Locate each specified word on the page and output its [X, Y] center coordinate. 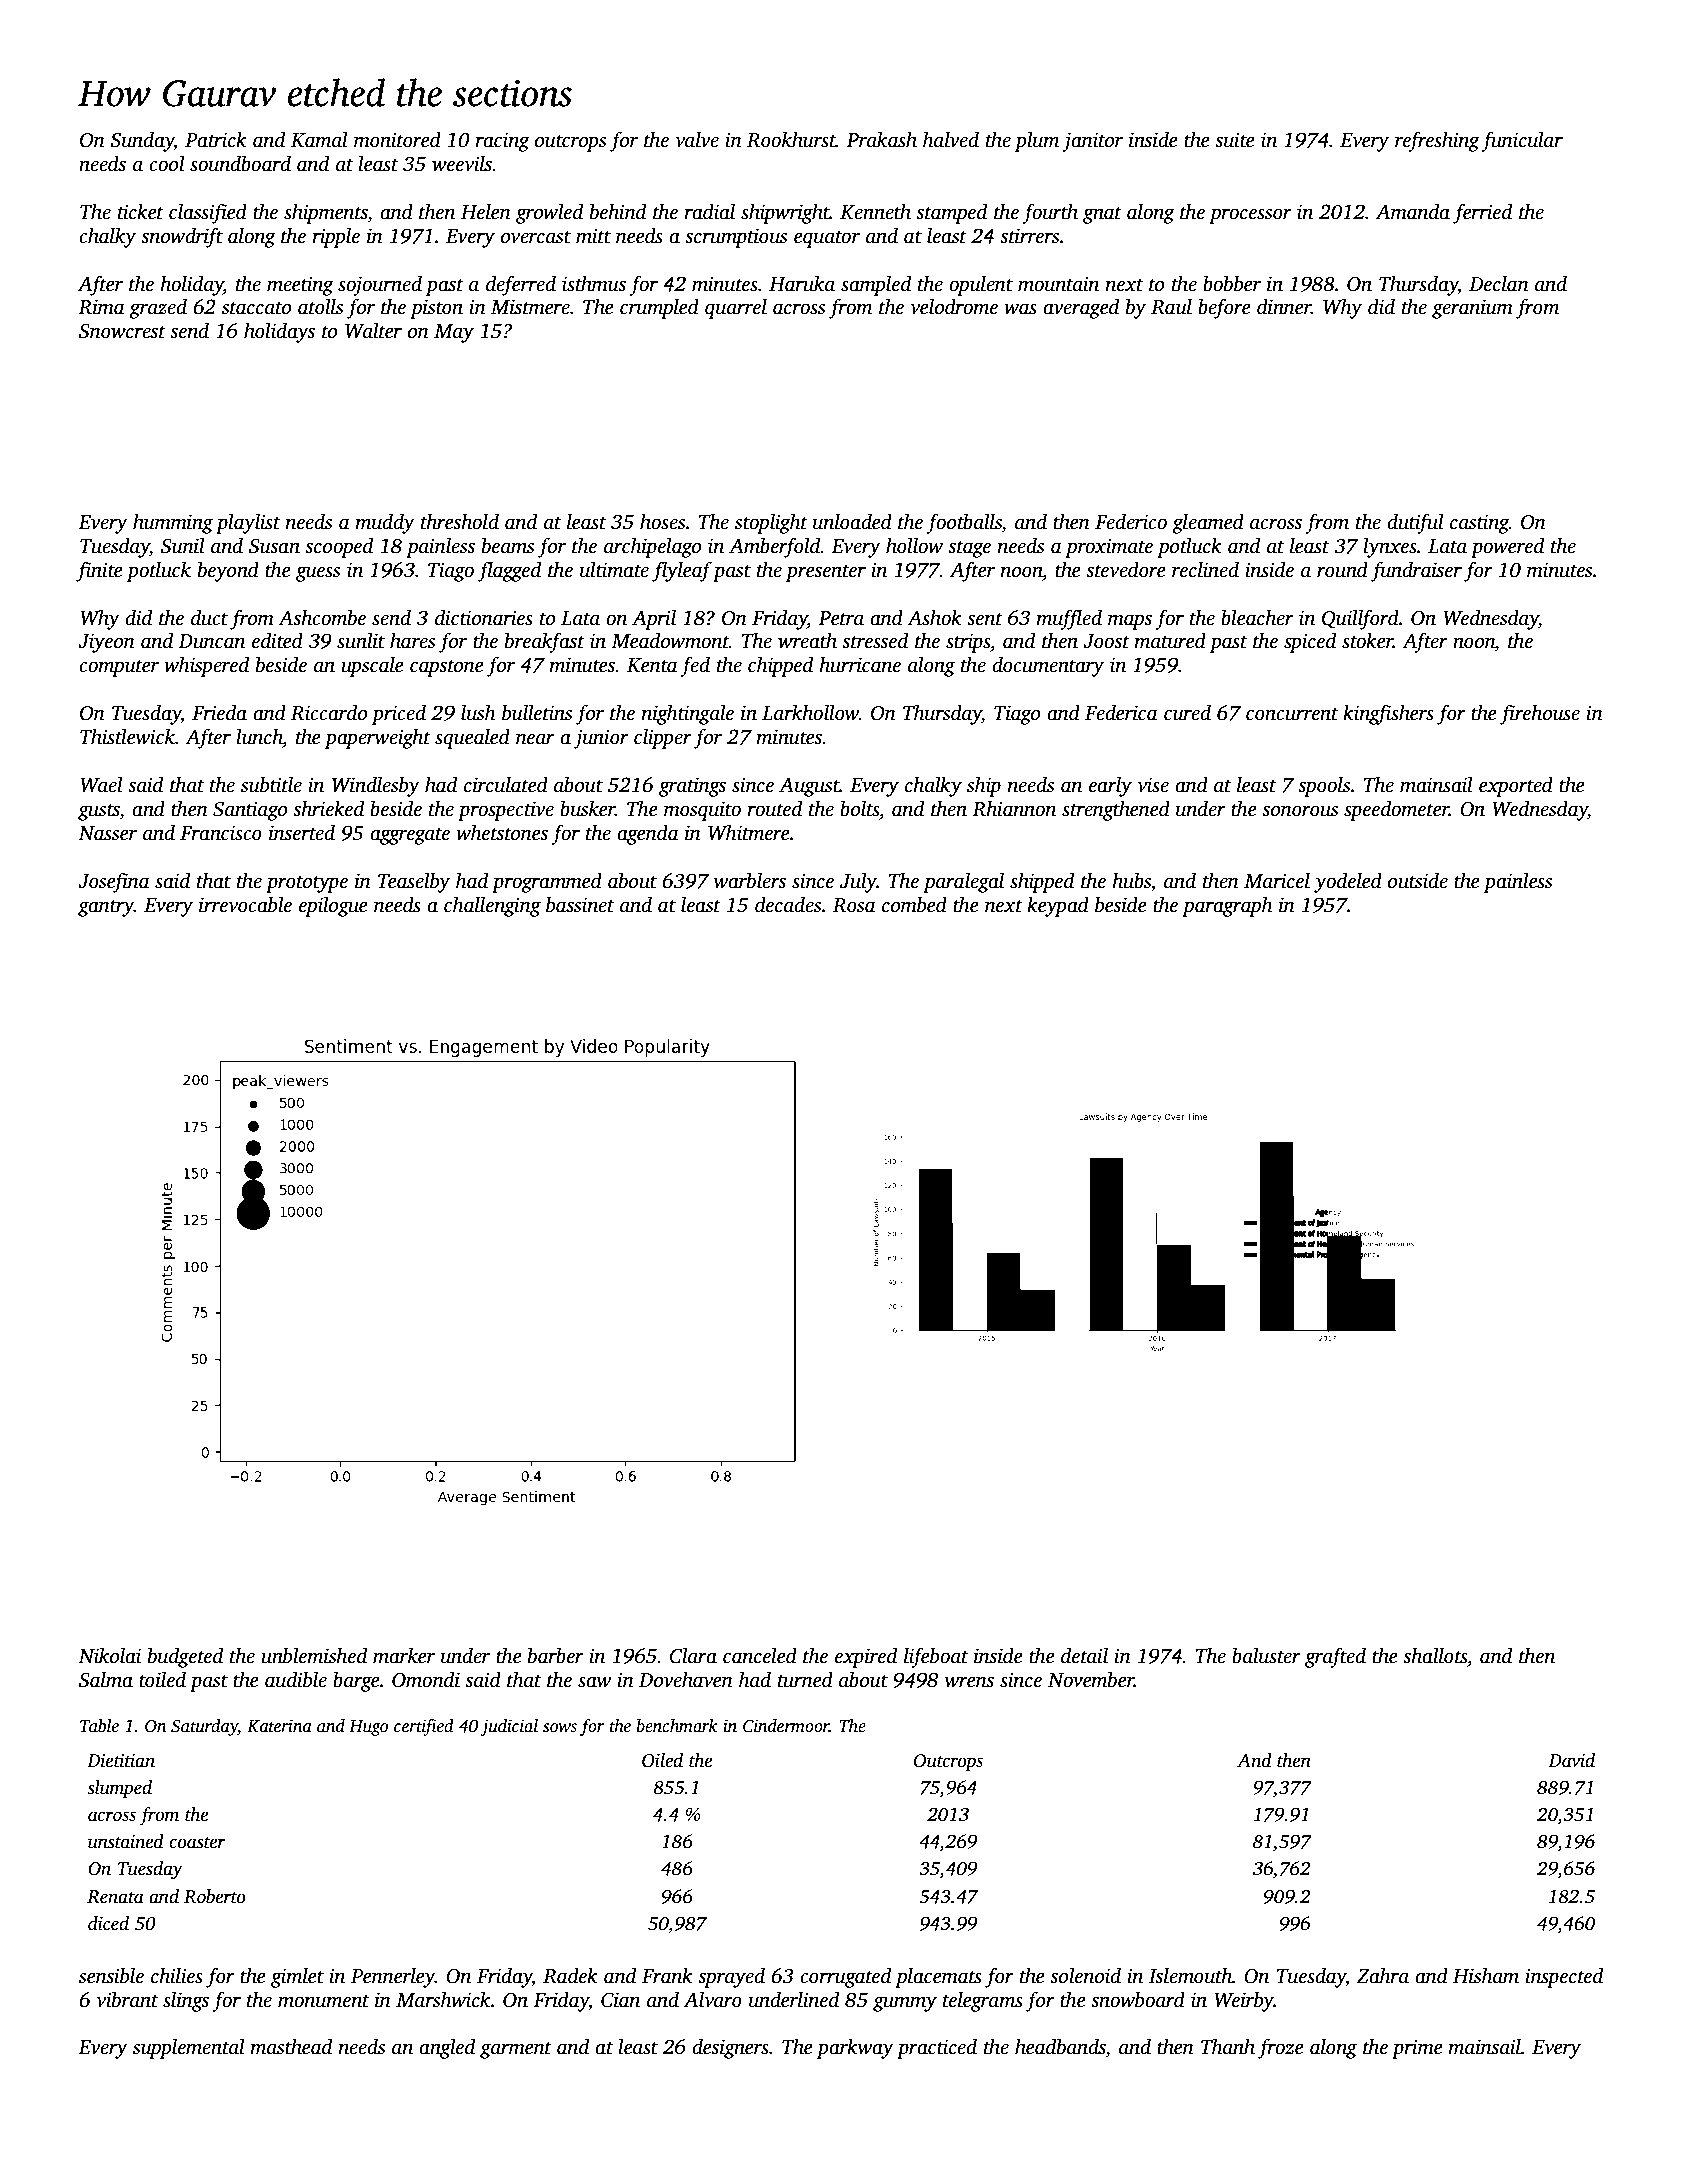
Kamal [319, 139]
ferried [1482, 213]
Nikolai [109, 1655]
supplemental [189, 2048]
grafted [1335, 1657]
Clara [693, 1655]
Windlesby [376, 786]
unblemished [314, 1655]
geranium [1472, 309]
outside [1418, 880]
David [1572, 1760]
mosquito [702, 811]
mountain [1058, 284]
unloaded [852, 521]
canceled [760, 1655]
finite [99, 571]
